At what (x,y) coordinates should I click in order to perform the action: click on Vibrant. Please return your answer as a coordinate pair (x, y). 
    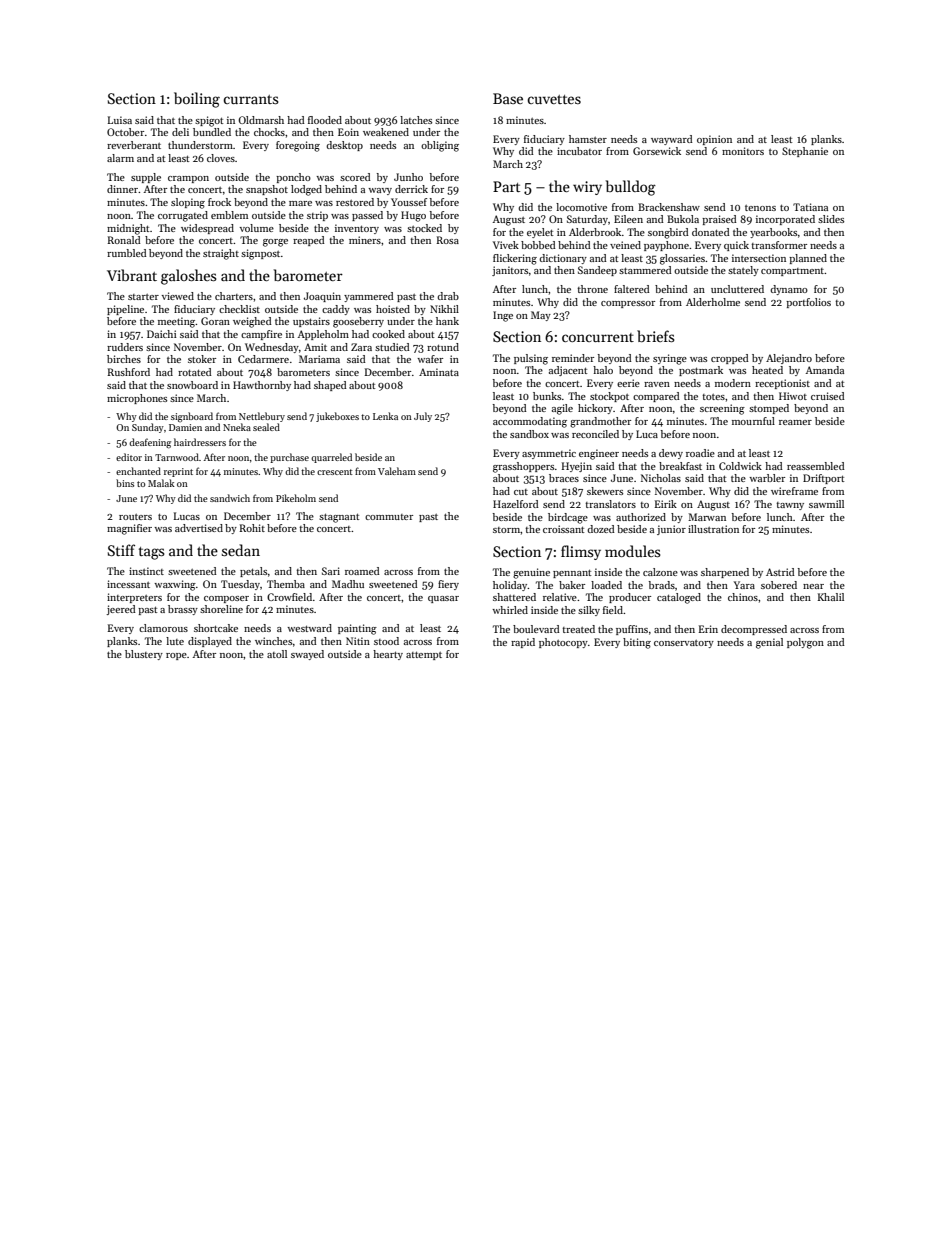
    Looking at the image, I should click on (132, 275).
